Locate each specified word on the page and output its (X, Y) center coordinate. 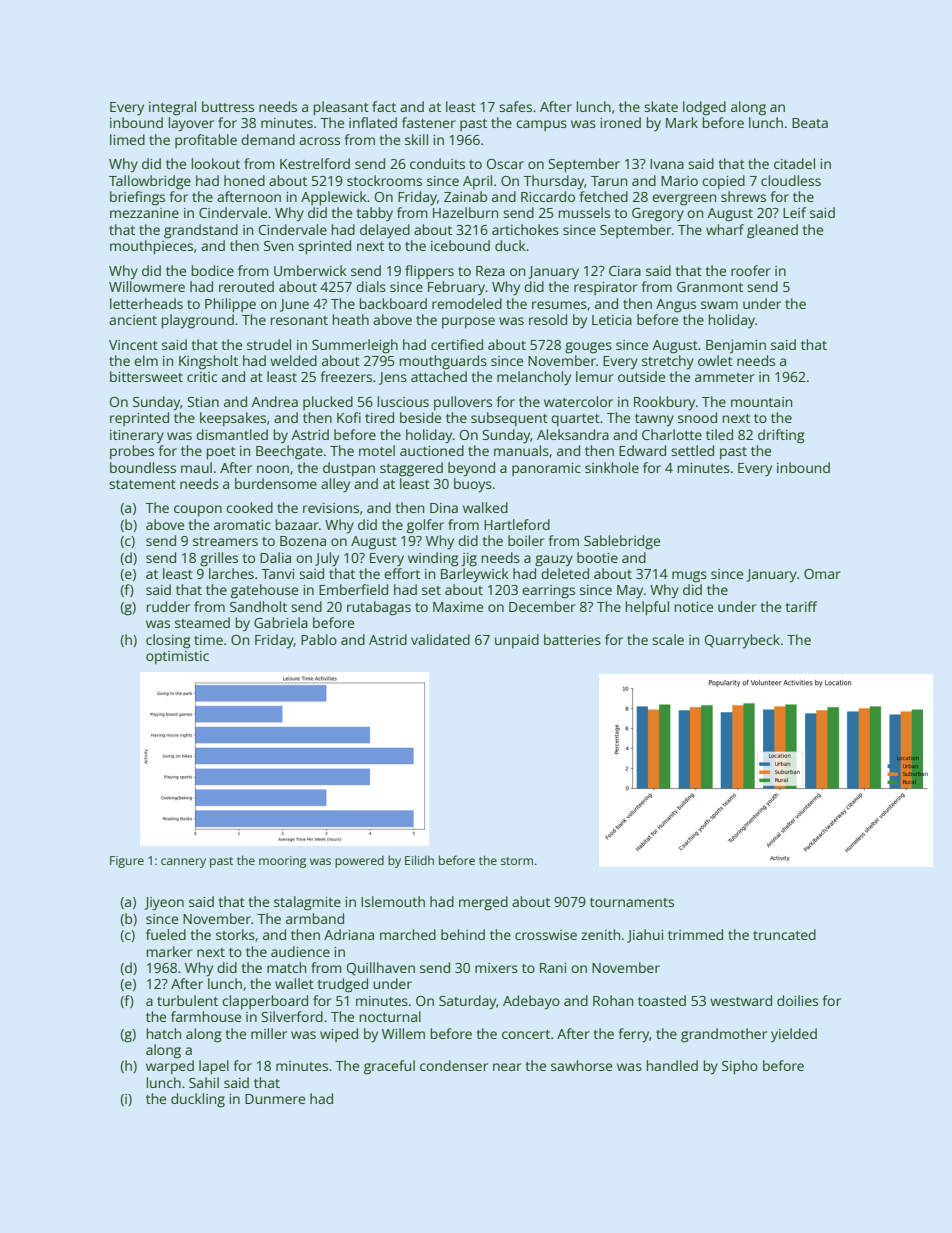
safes (515, 106)
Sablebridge (622, 542)
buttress (228, 106)
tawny (654, 420)
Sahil (204, 1082)
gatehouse (264, 591)
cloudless (791, 180)
